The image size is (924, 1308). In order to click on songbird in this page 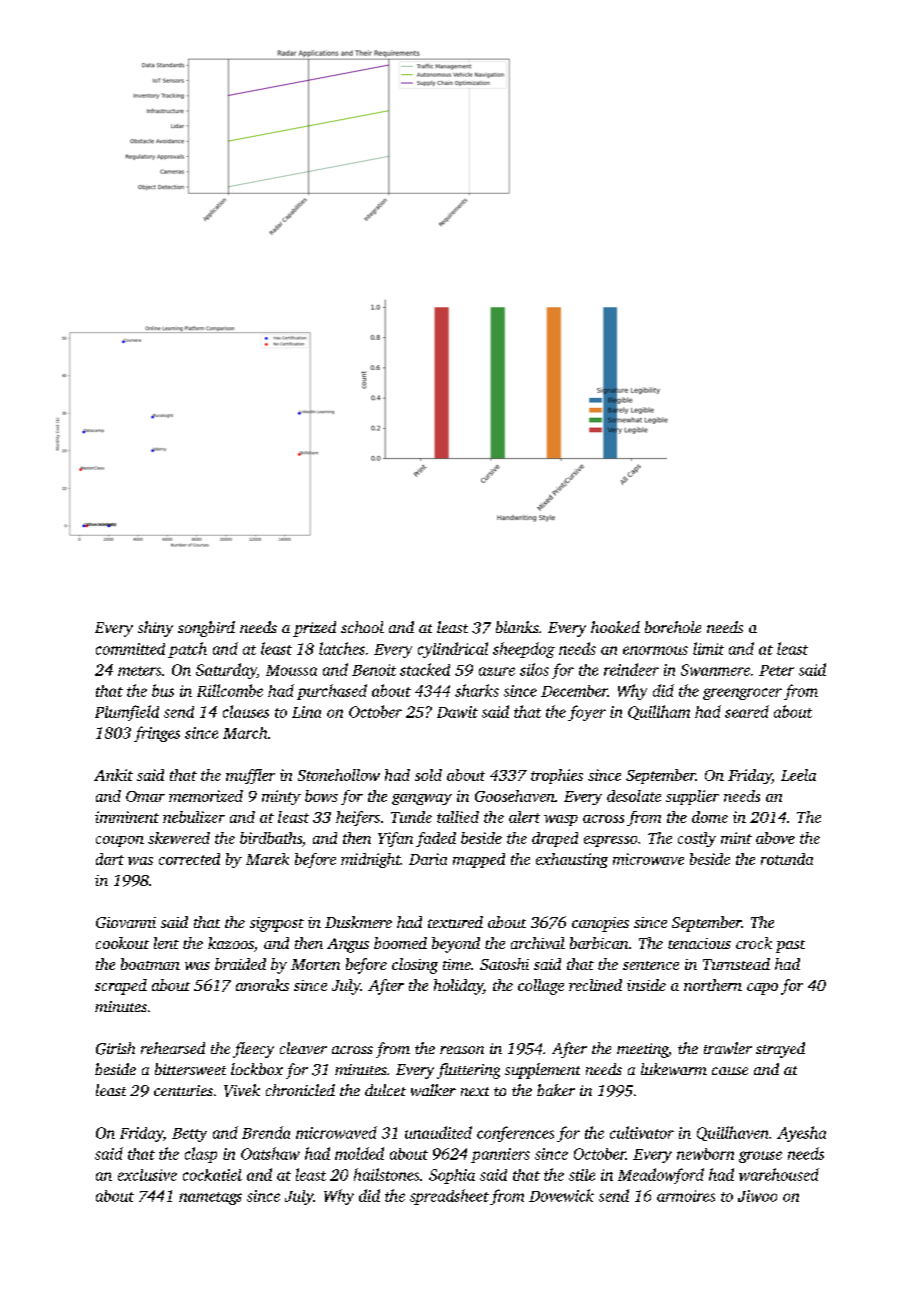, I will do `click(206, 629)`.
